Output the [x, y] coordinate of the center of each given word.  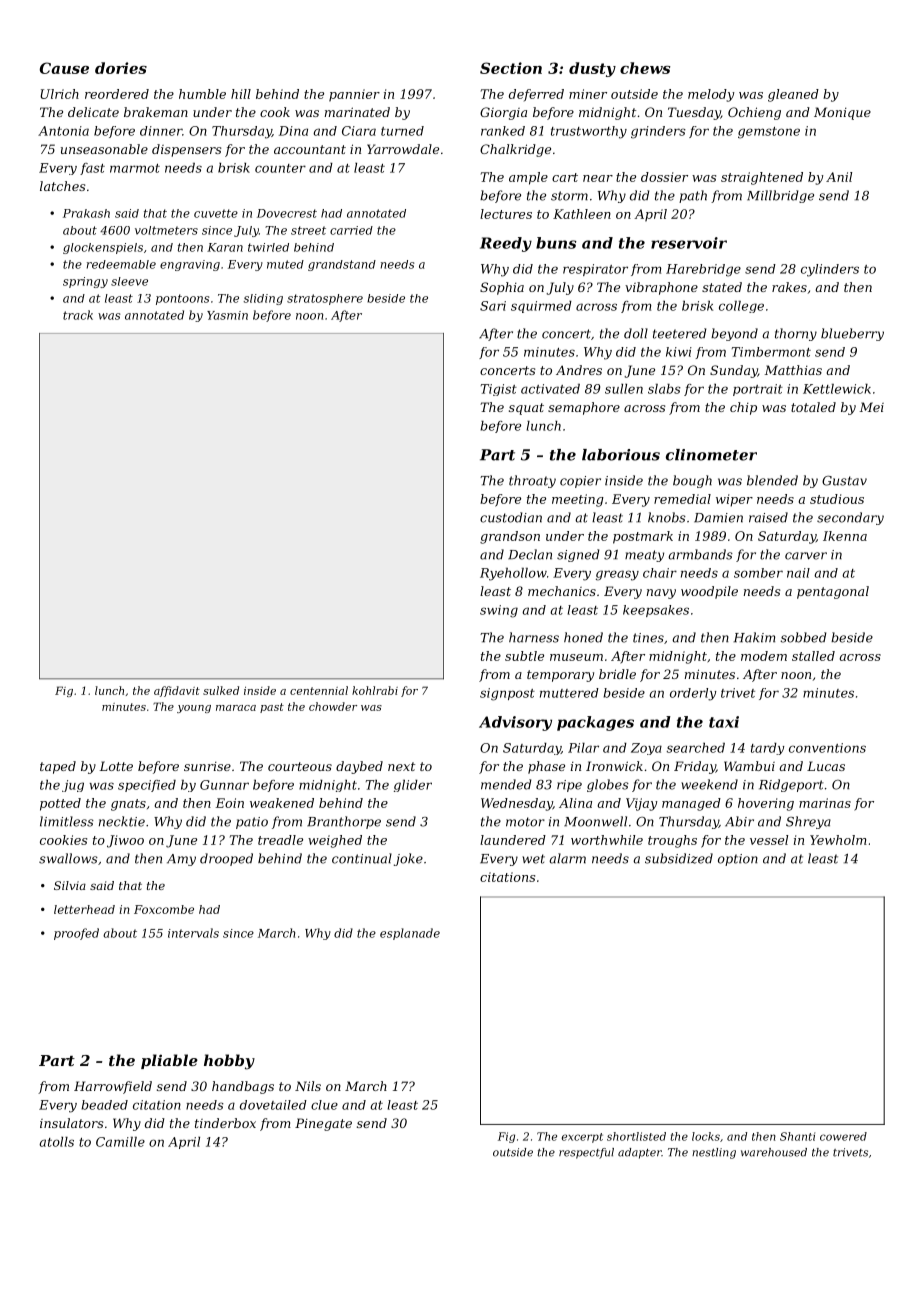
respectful [586, 1153]
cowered [843, 1136]
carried [351, 230]
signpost [507, 694]
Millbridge [780, 196]
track [78, 315]
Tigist [499, 390]
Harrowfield [113, 1087]
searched [696, 748]
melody [711, 95]
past [272, 708]
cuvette [216, 213]
